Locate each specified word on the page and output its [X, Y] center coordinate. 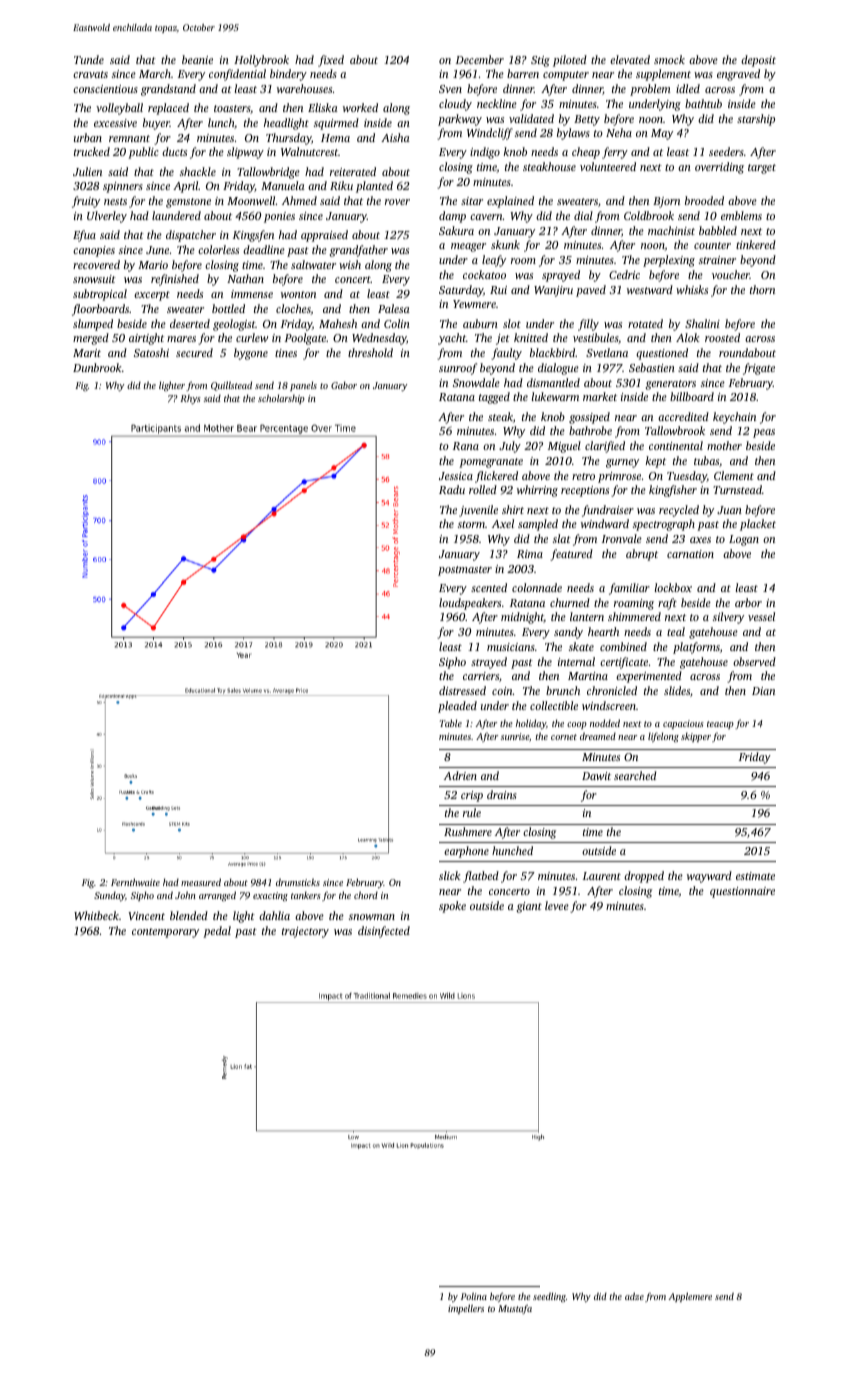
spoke [452, 907]
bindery [288, 75]
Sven [450, 89]
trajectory [305, 932]
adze [634, 1296]
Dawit [596, 776]
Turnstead [737, 489]
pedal [217, 932]
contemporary [165, 933]
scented [489, 587]
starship [756, 120]
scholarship [281, 399]
